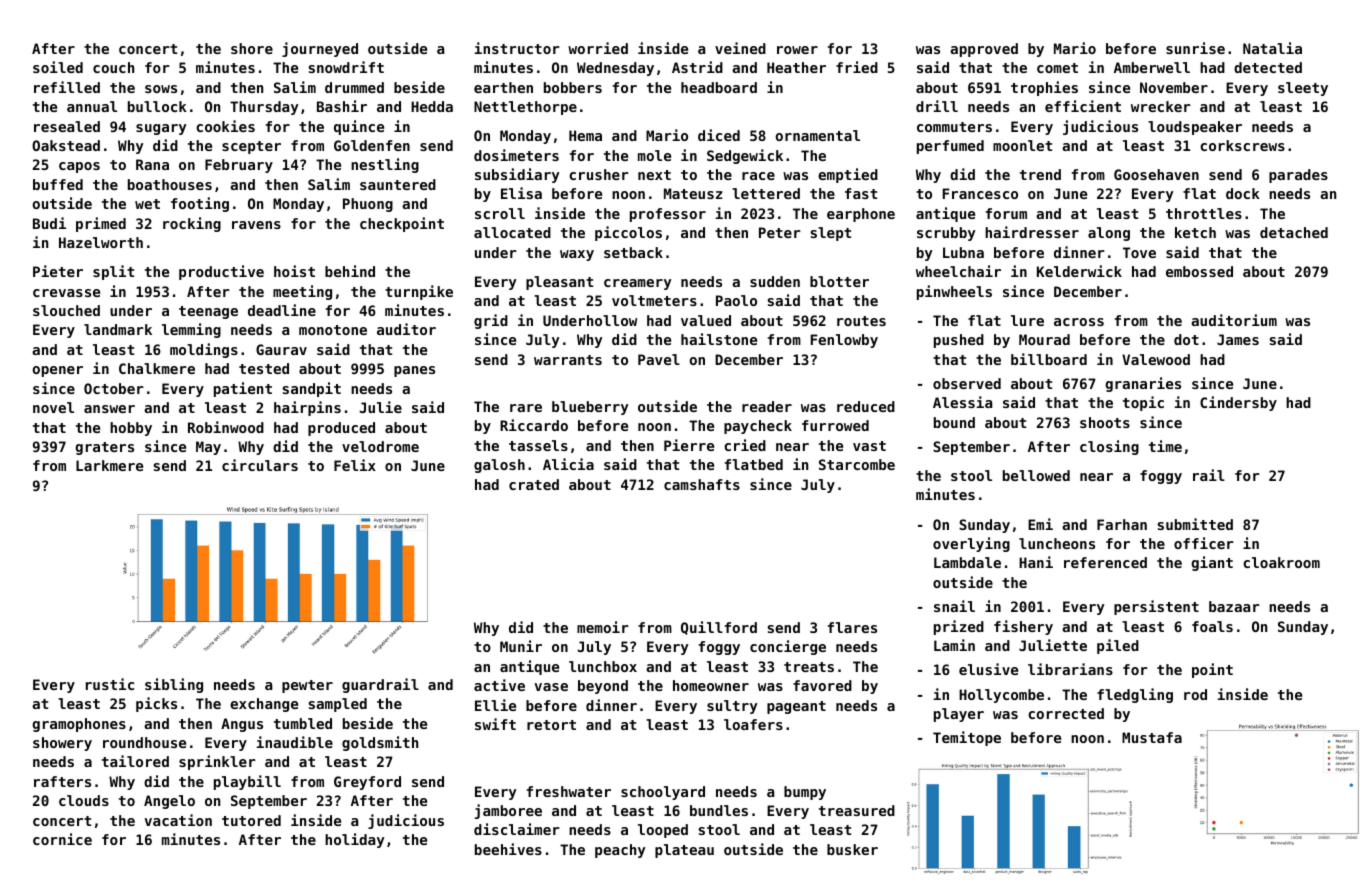  What do you see at coordinates (333, 330) in the page?
I see `monotone` at bounding box center [333, 330].
